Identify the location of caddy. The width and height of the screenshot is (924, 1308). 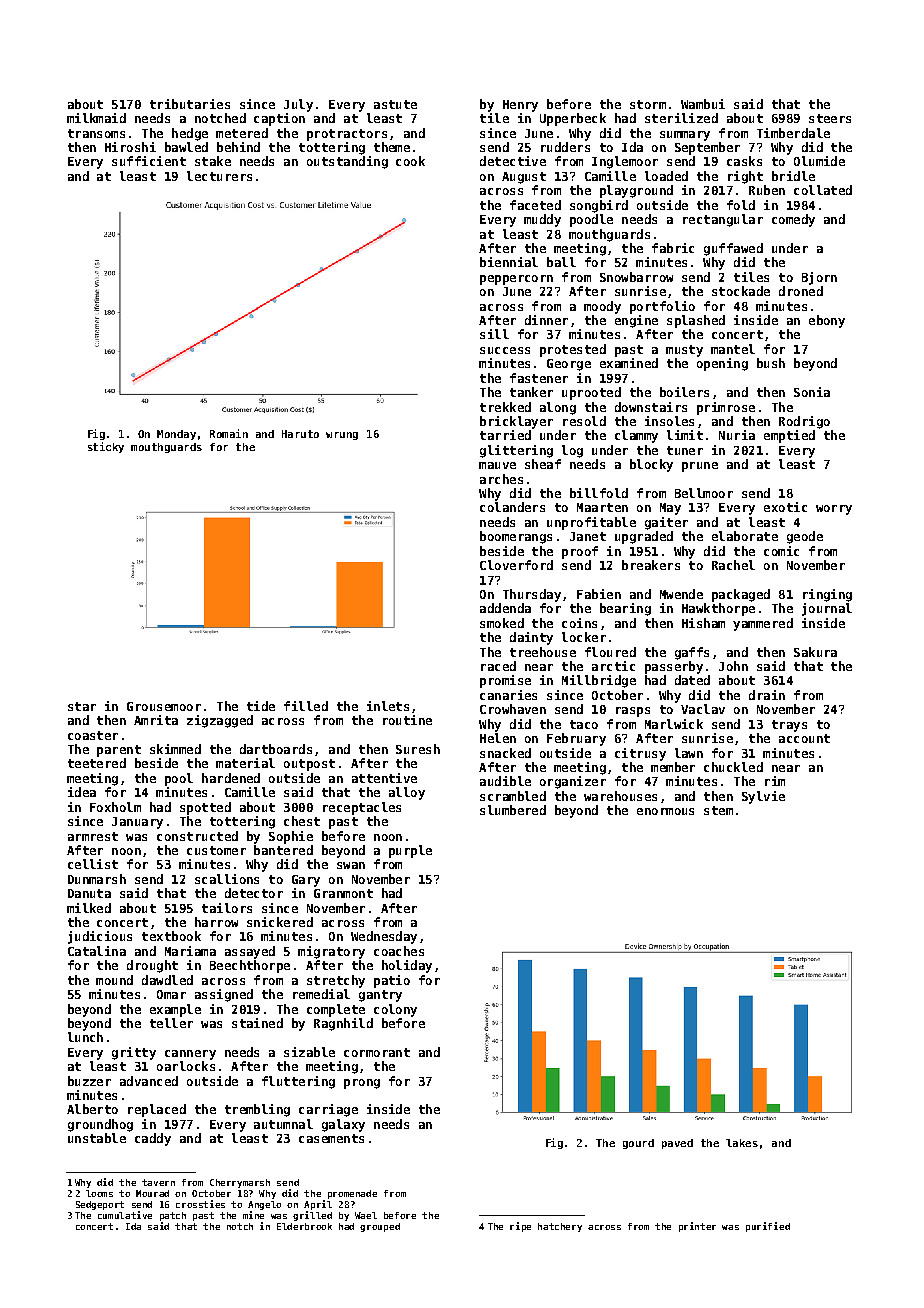
(153, 1139).
